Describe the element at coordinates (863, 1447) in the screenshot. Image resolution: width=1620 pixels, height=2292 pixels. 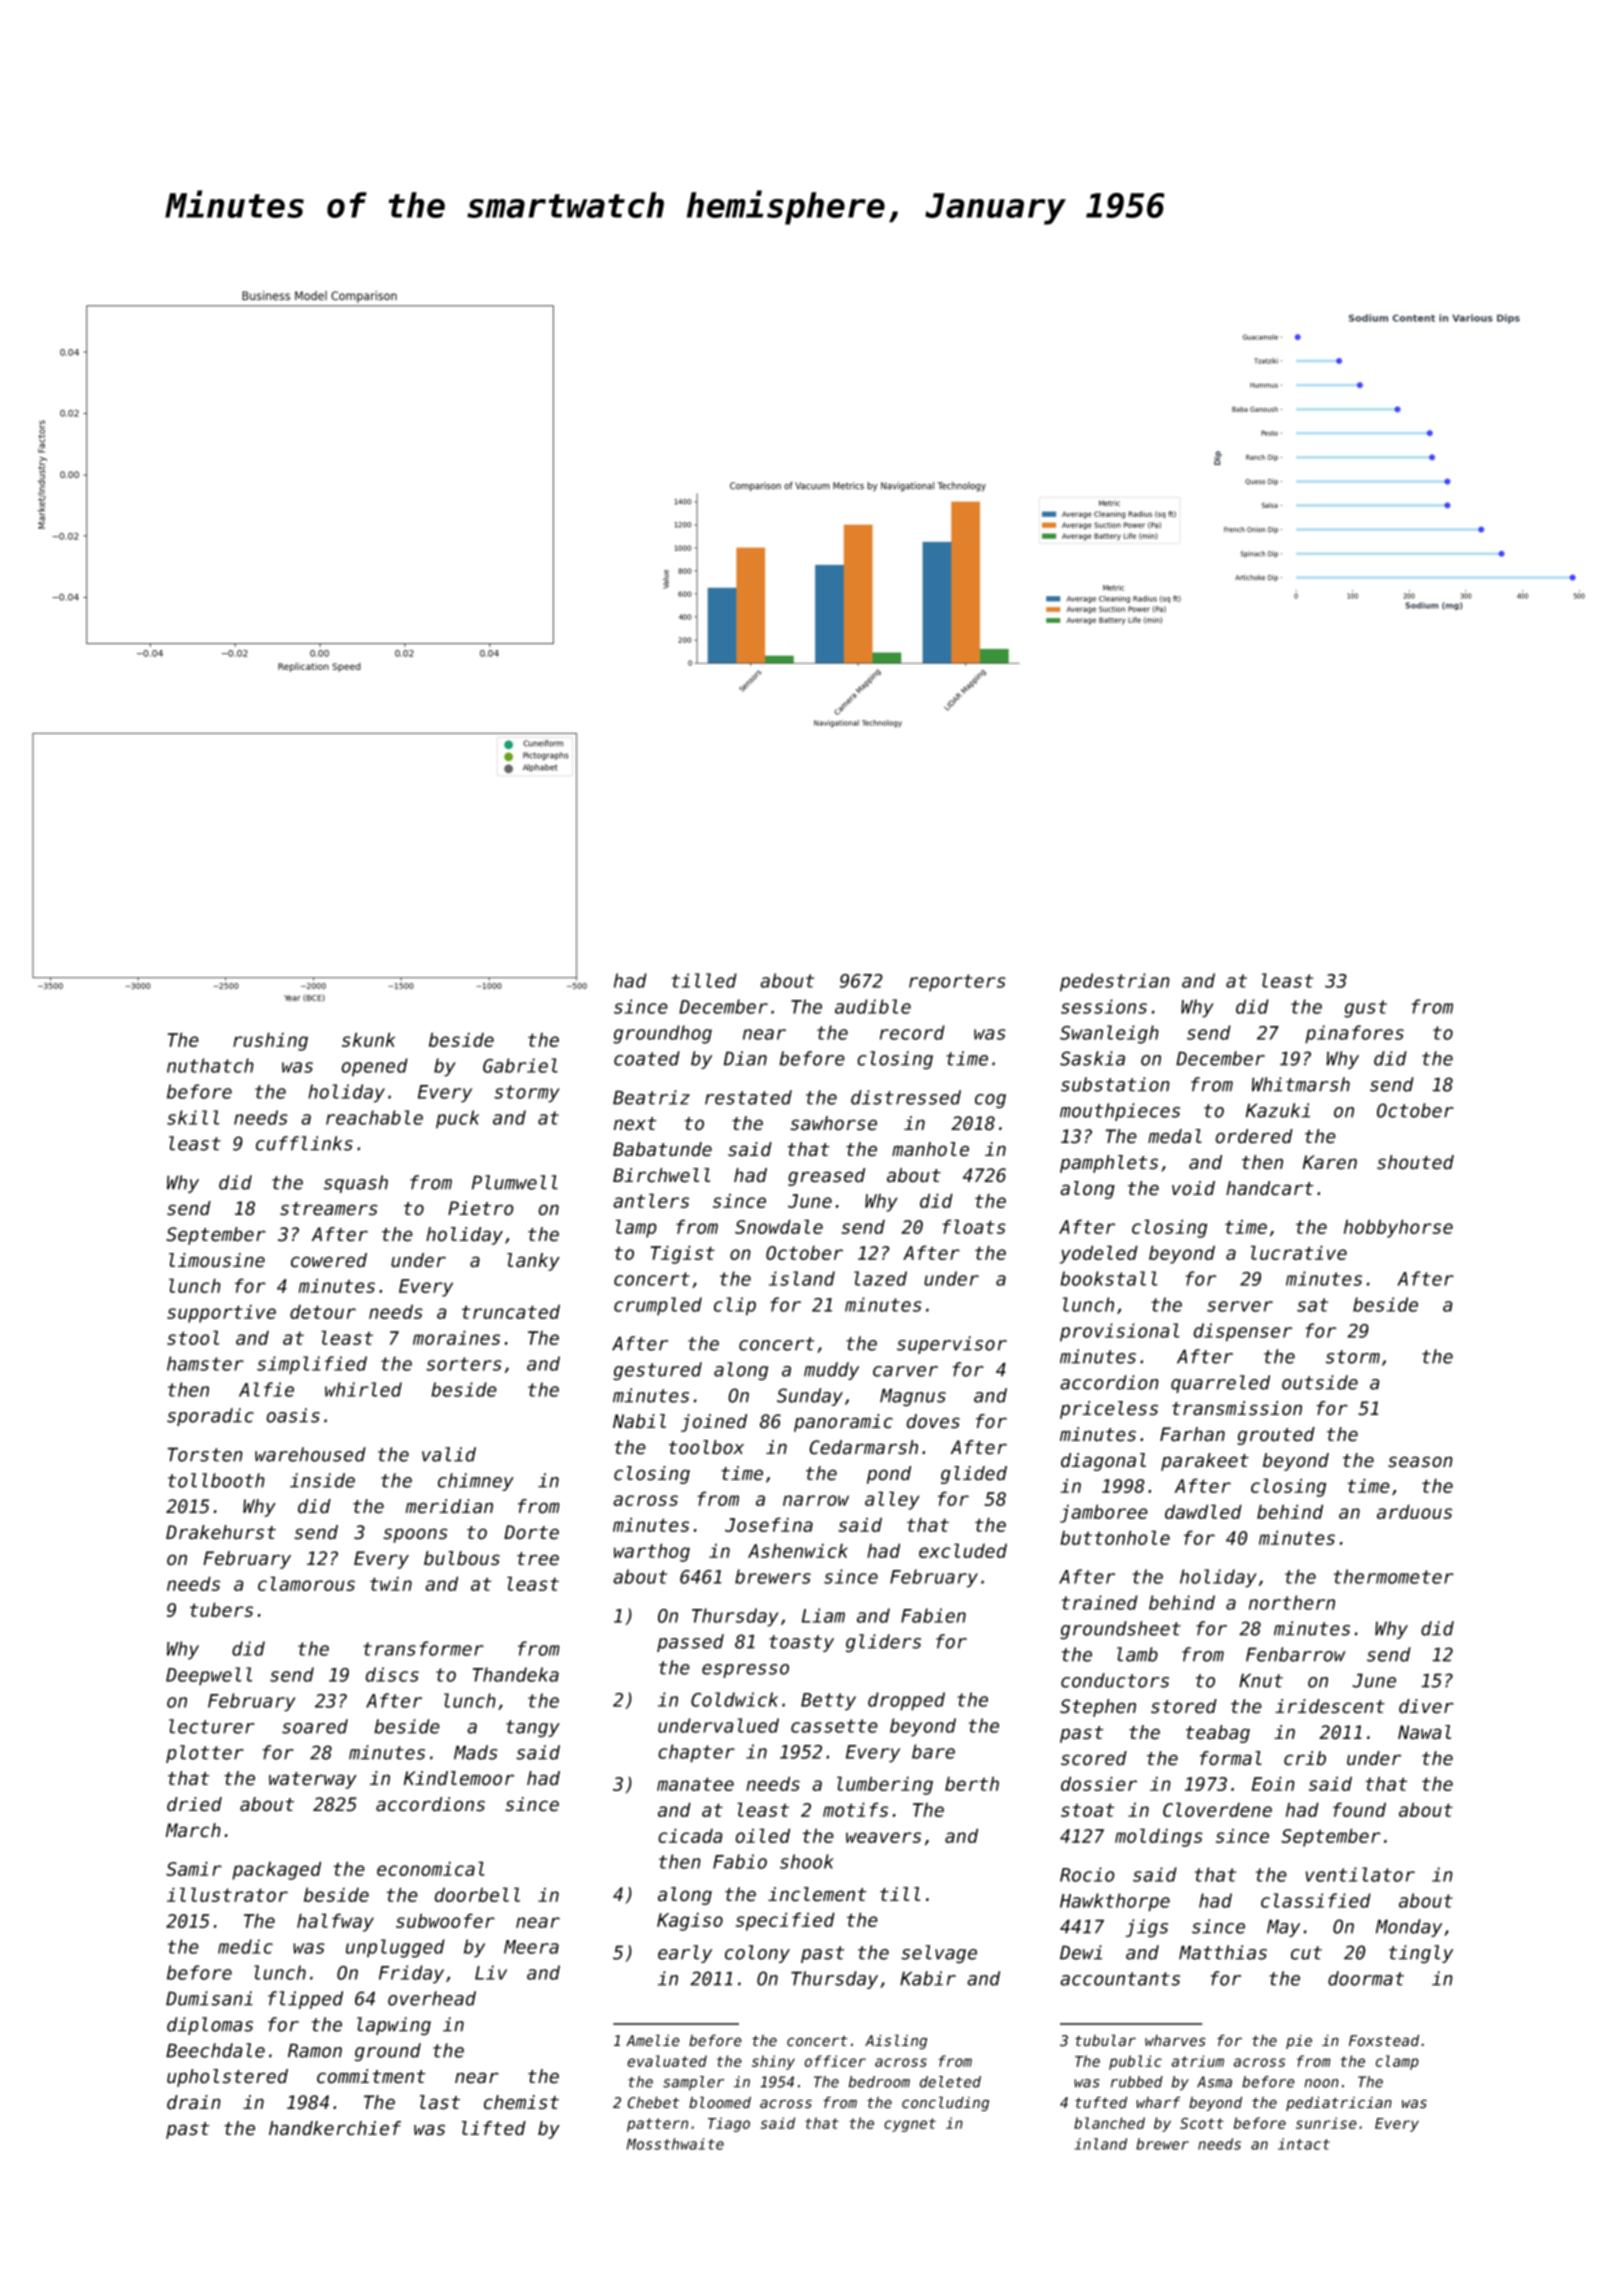
I see `Cedarmarsh` at that location.
